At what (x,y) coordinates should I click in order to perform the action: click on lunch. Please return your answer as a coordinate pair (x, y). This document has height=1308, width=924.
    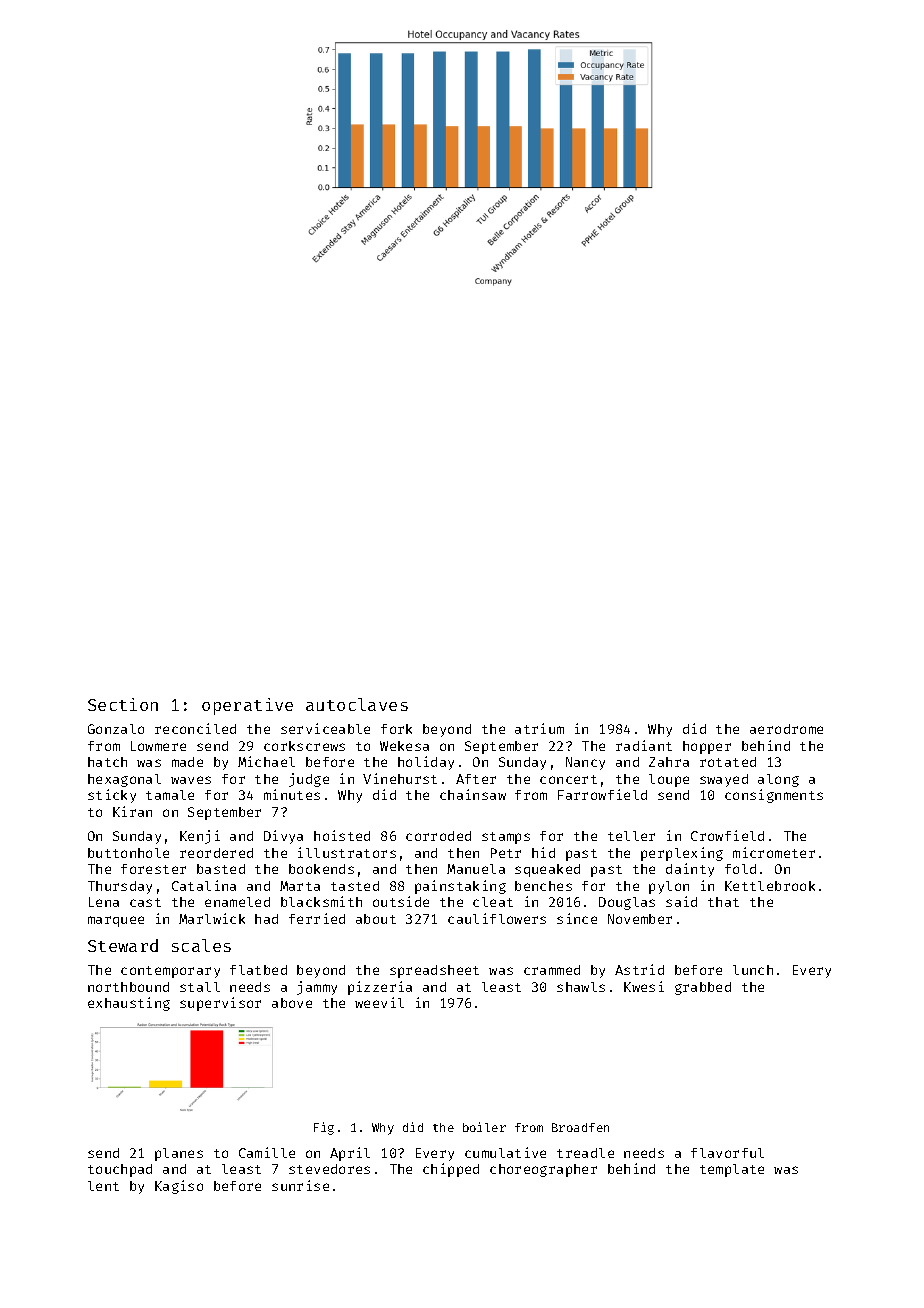
    Looking at the image, I should click on (753, 970).
